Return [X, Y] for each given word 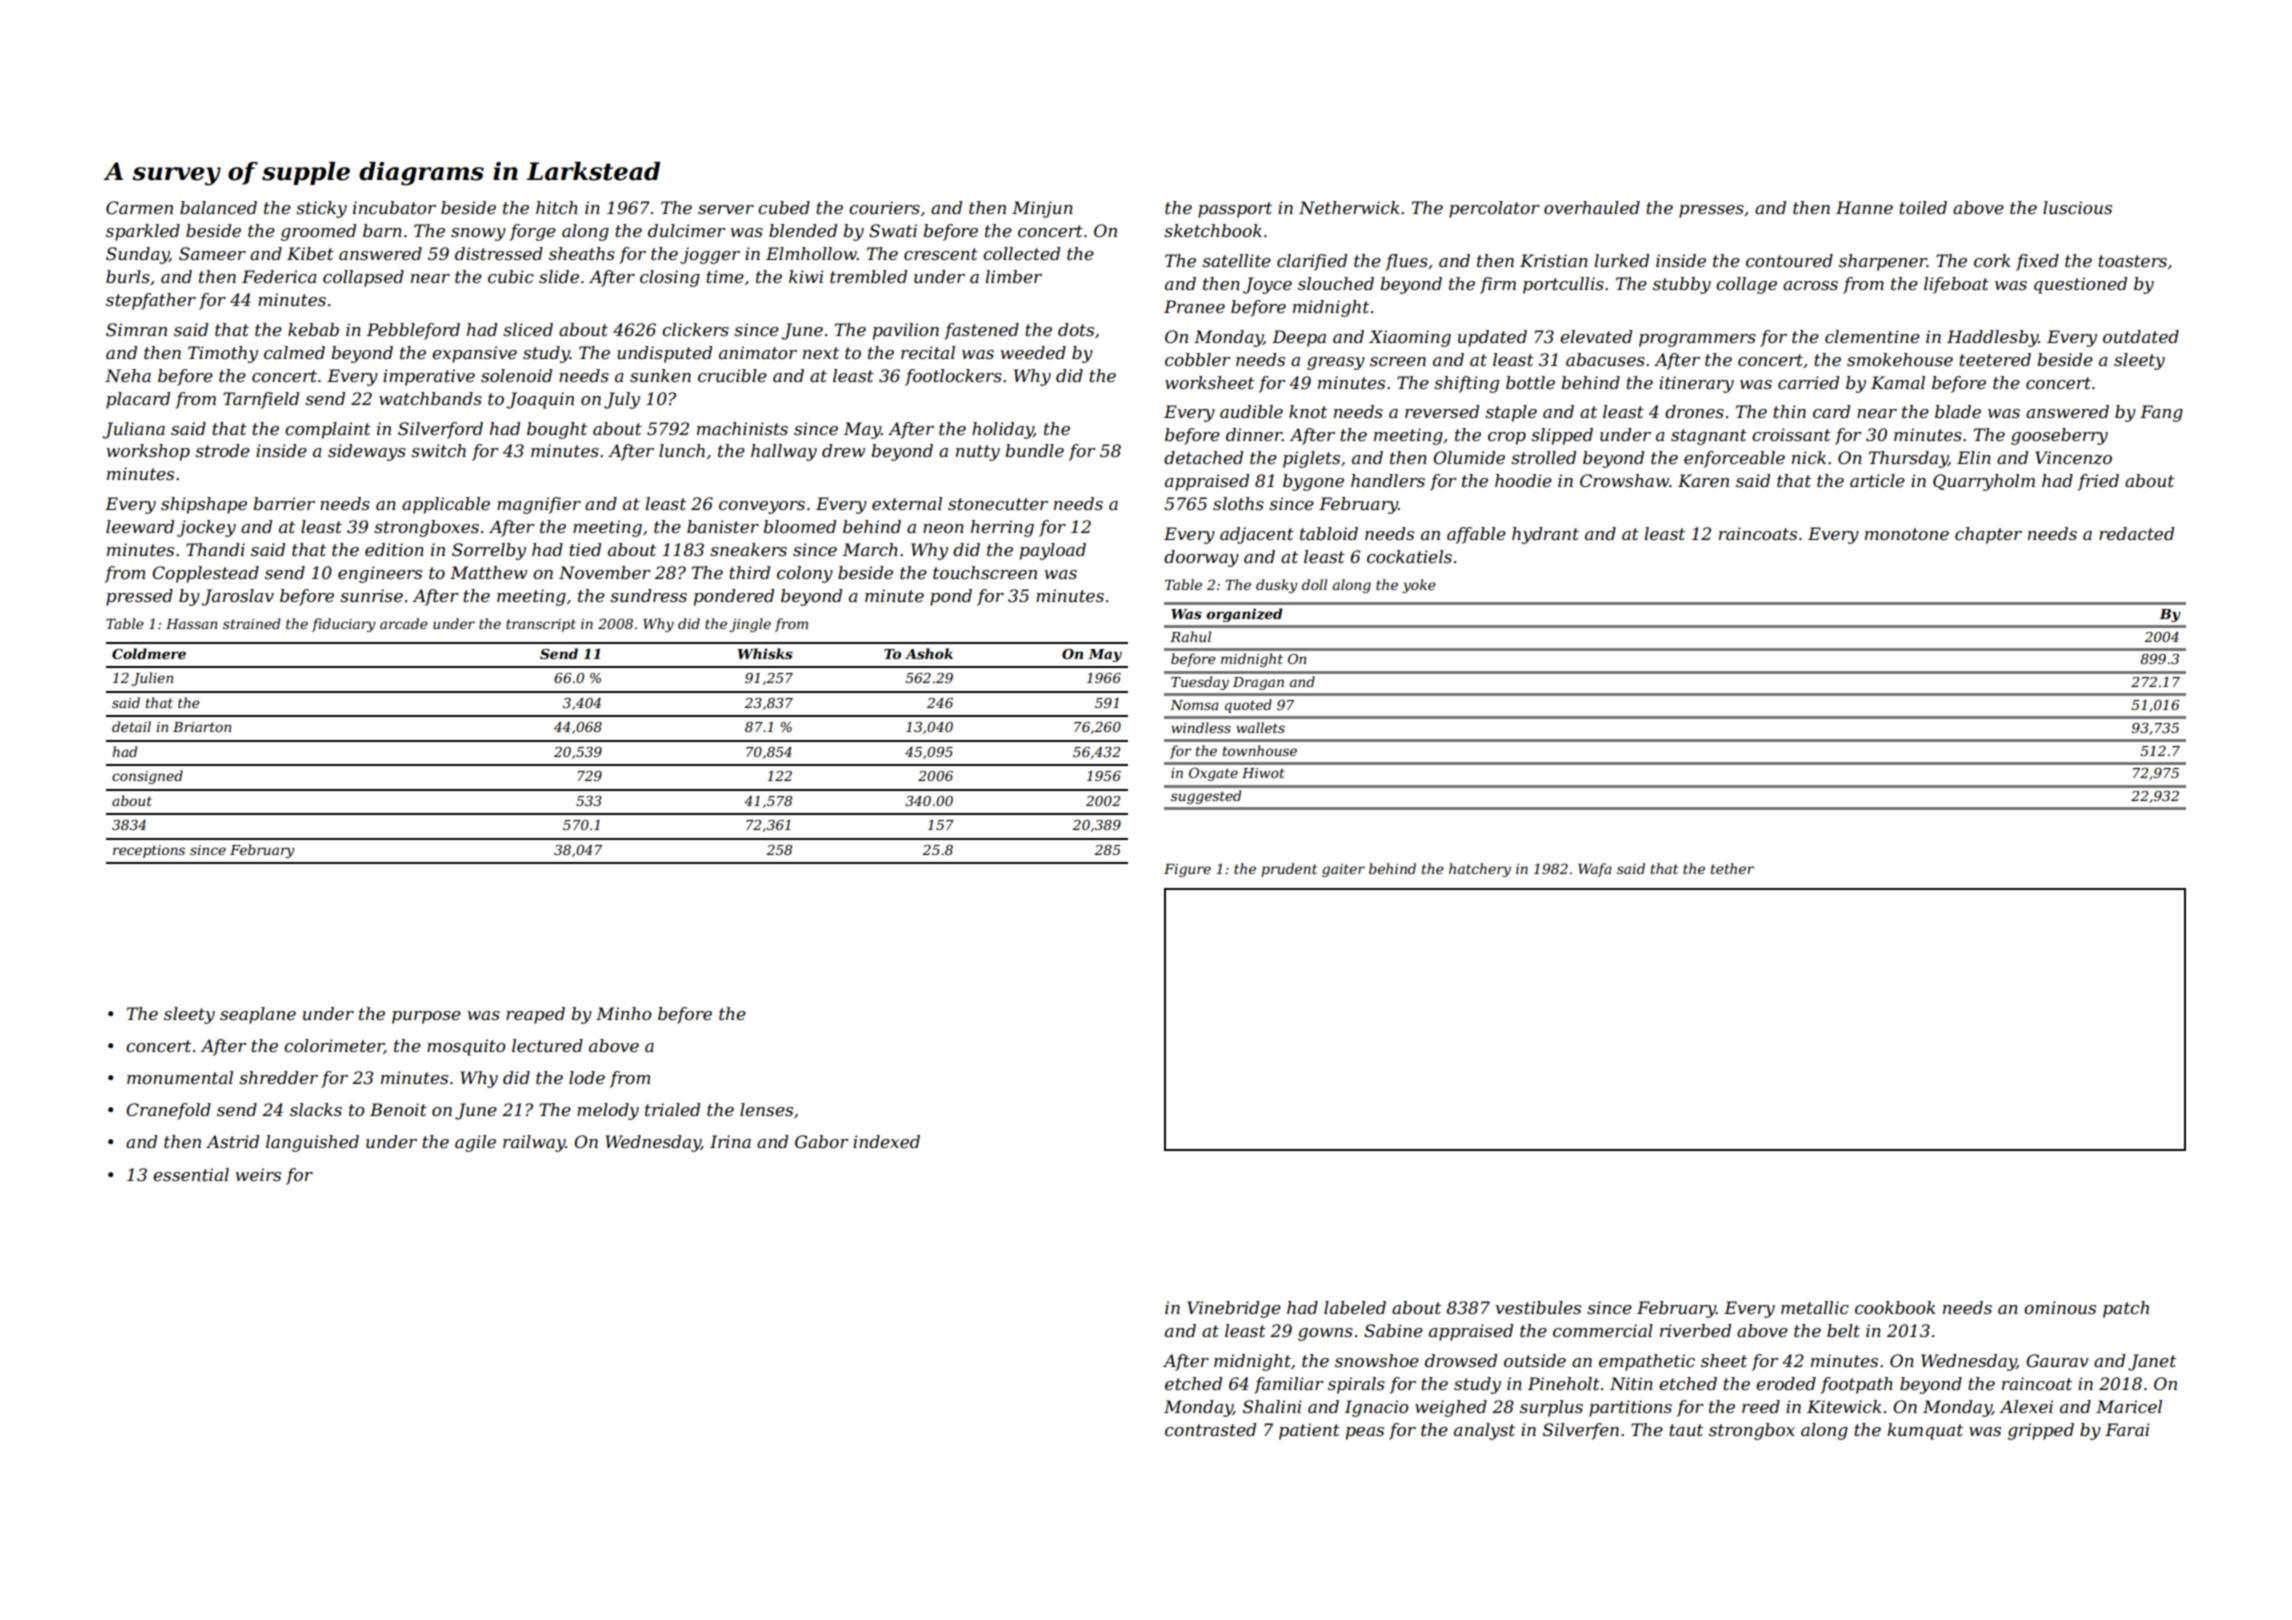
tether [1732, 868]
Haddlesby [1993, 338]
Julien [152, 679]
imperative [429, 377]
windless [1201, 727]
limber [1013, 276]
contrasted [1210, 1429]
